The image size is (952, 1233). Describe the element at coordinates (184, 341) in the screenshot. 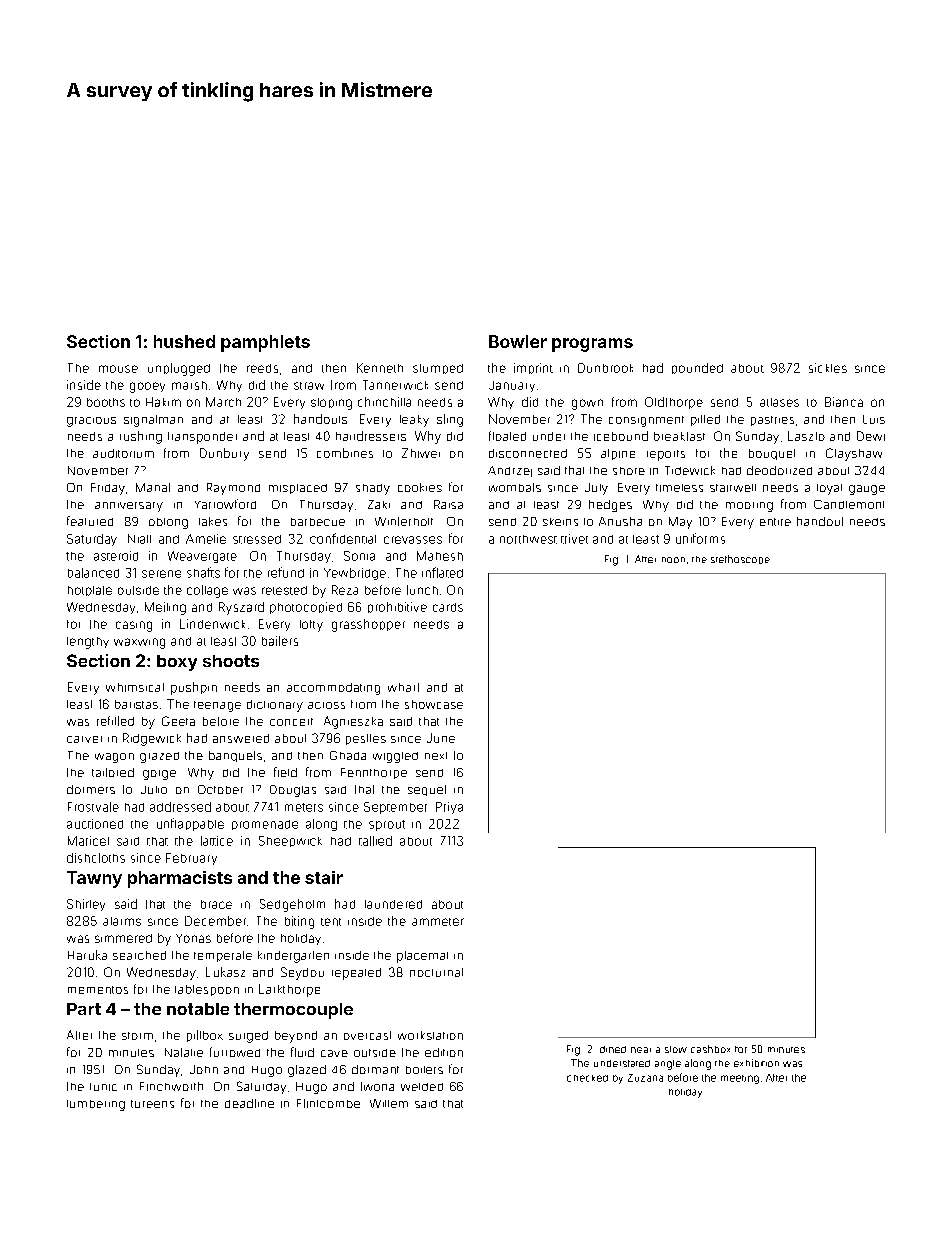

I see `hushed` at that location.
